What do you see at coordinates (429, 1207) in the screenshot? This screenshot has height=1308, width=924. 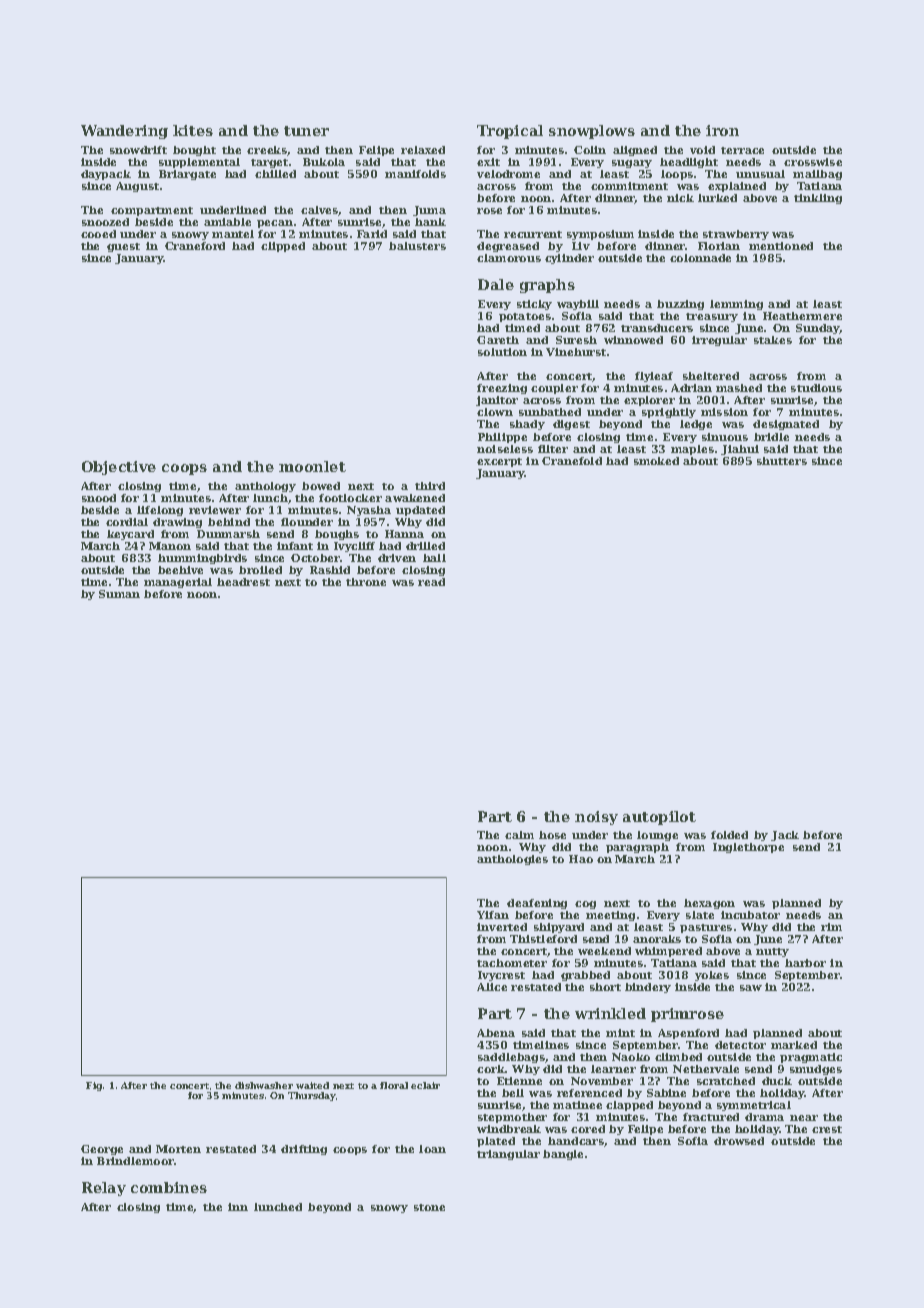 I see `stone` at bounding box center [429, 1207].
